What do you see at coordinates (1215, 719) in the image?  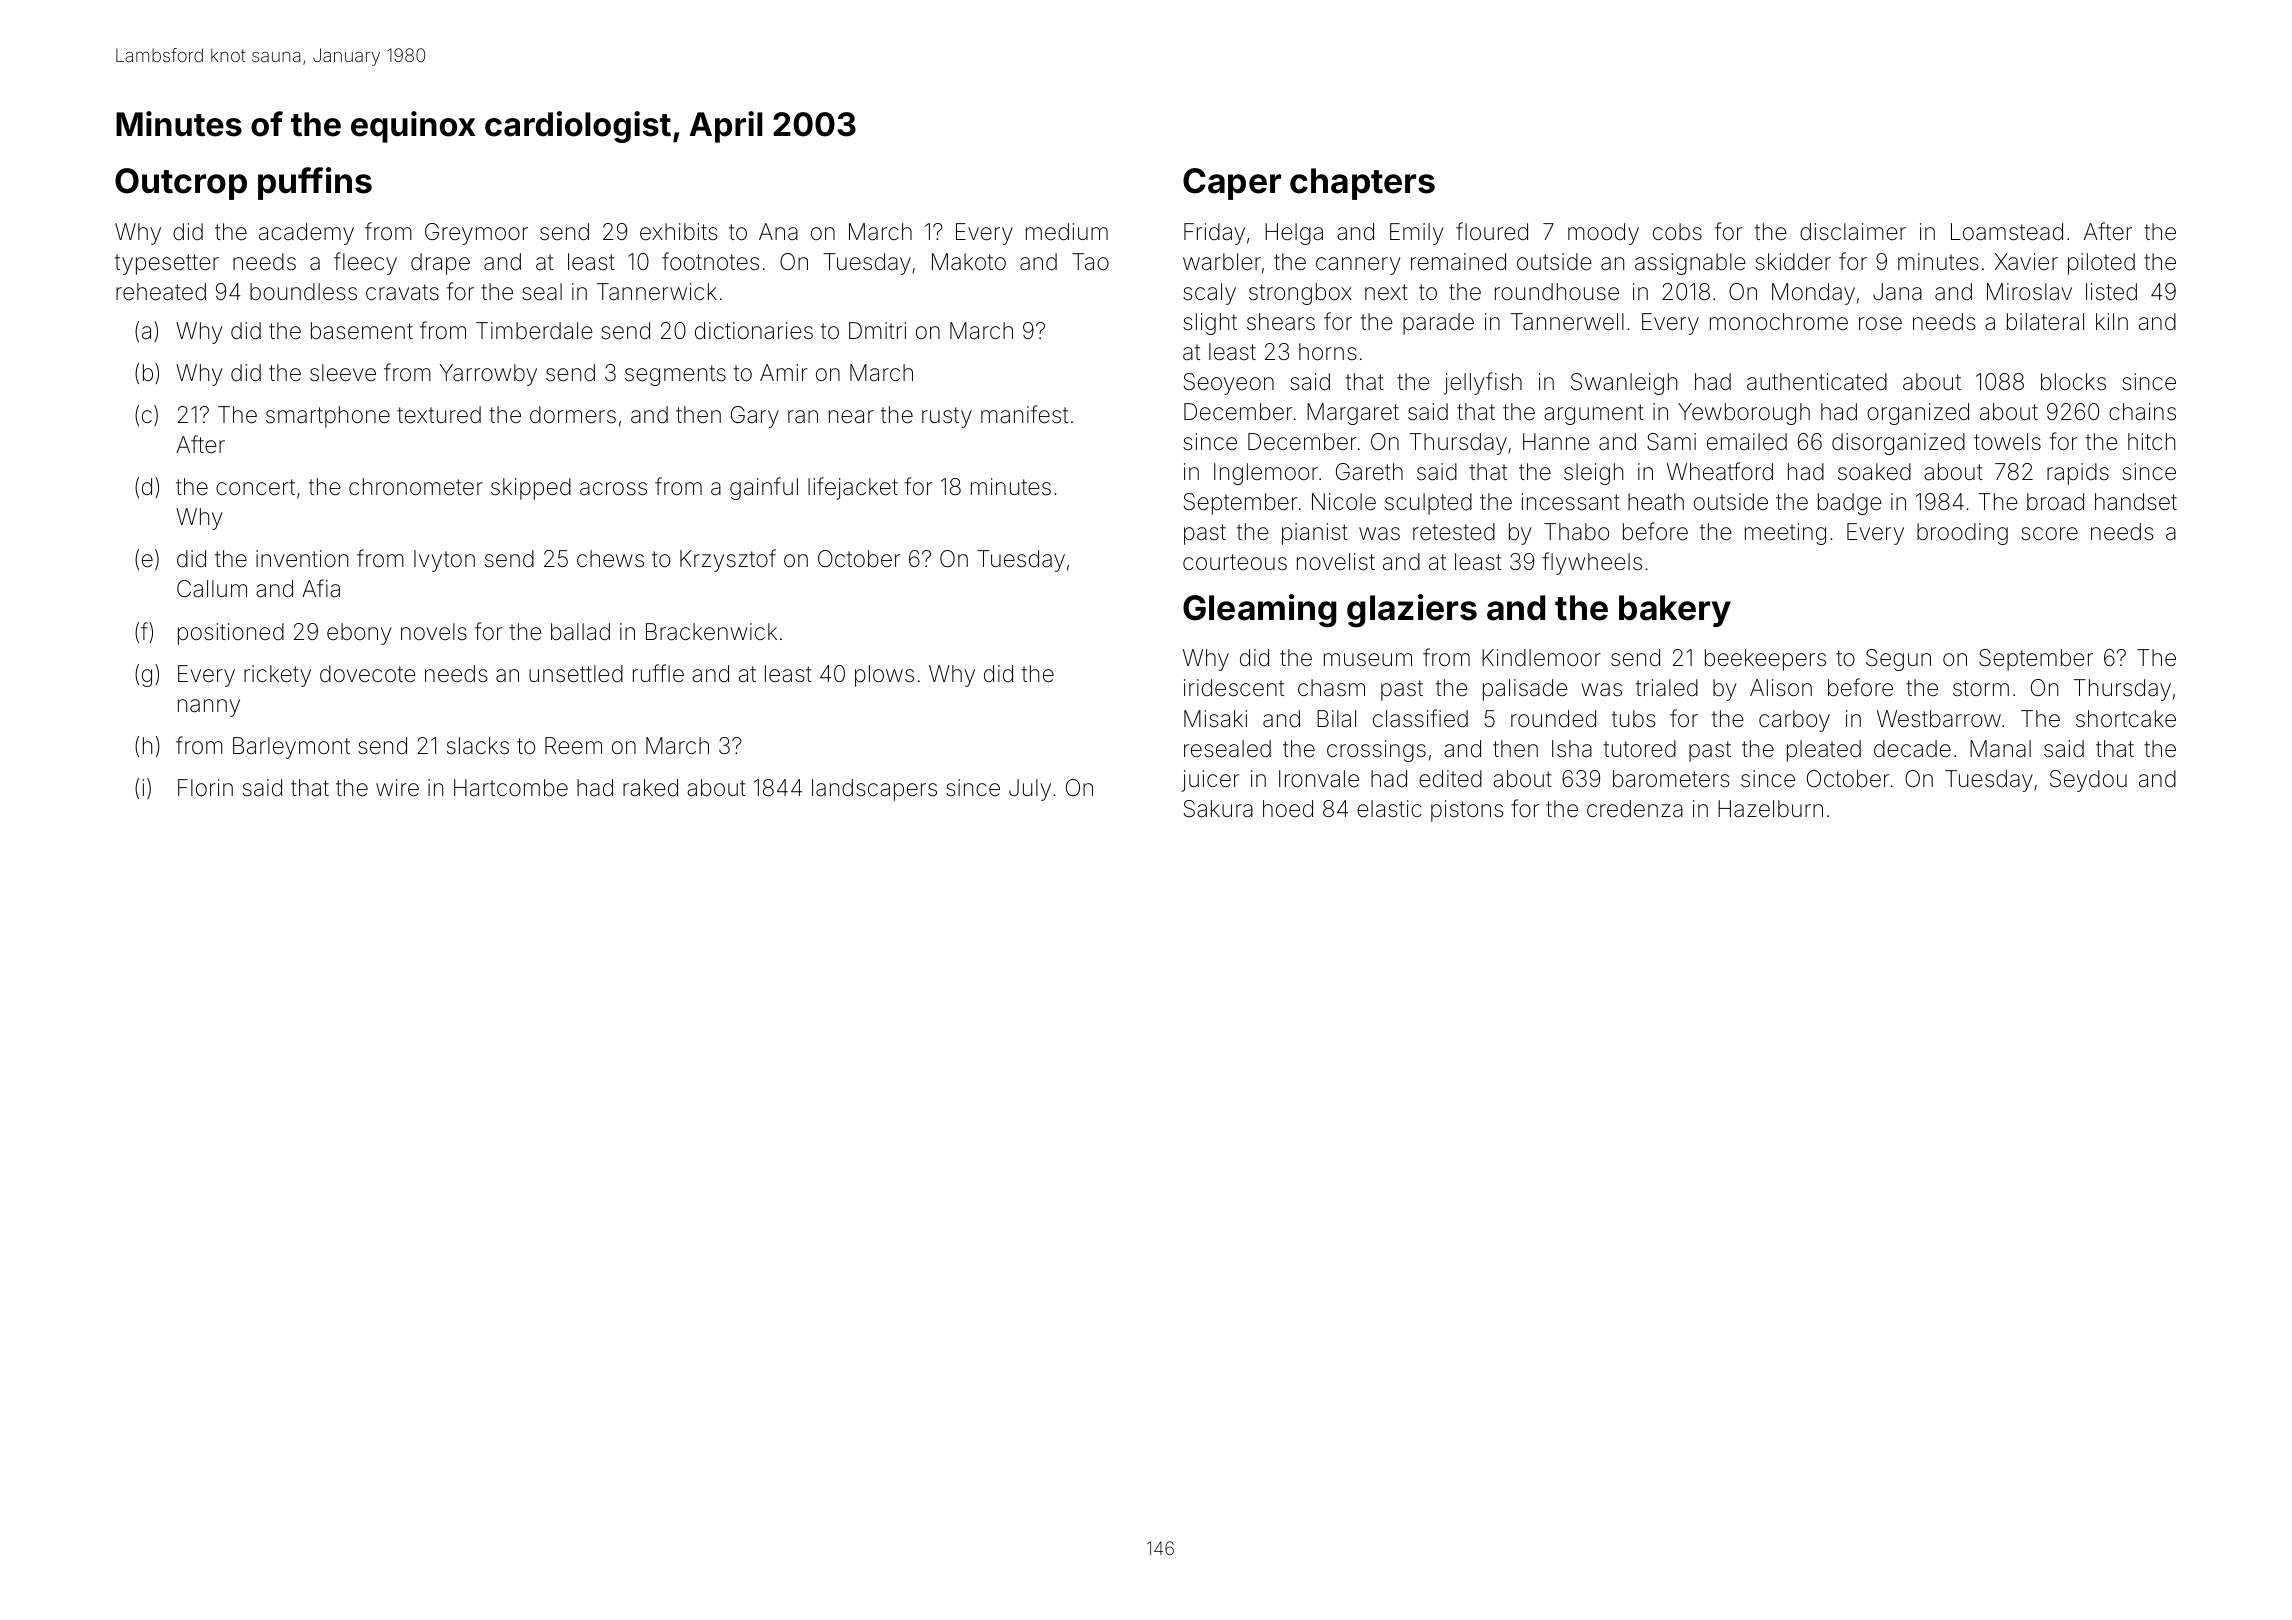 I see `Misaki` at bounding box center [1215, 719].
